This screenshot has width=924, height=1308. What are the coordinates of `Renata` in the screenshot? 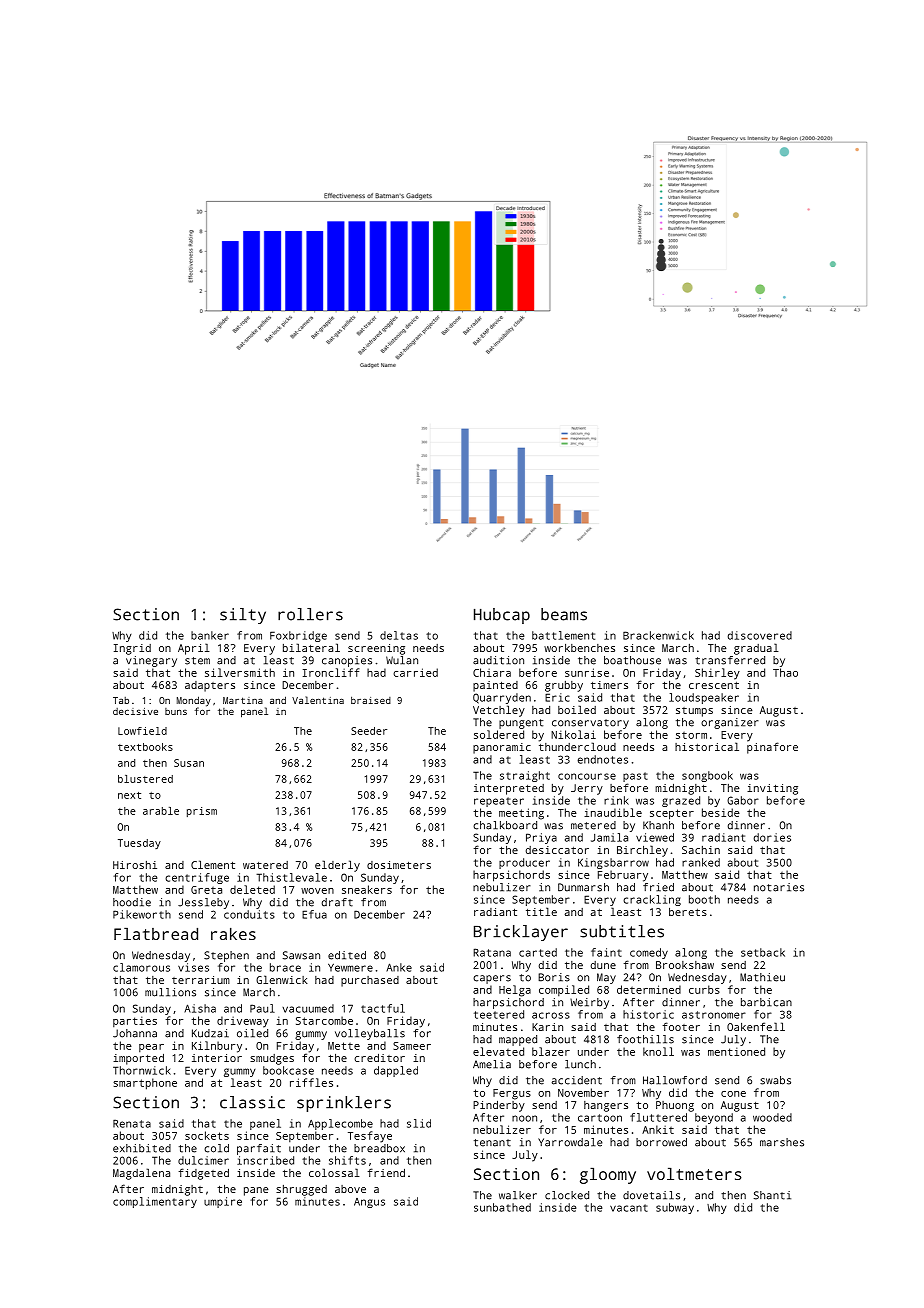 It's located at (132, 1123).
